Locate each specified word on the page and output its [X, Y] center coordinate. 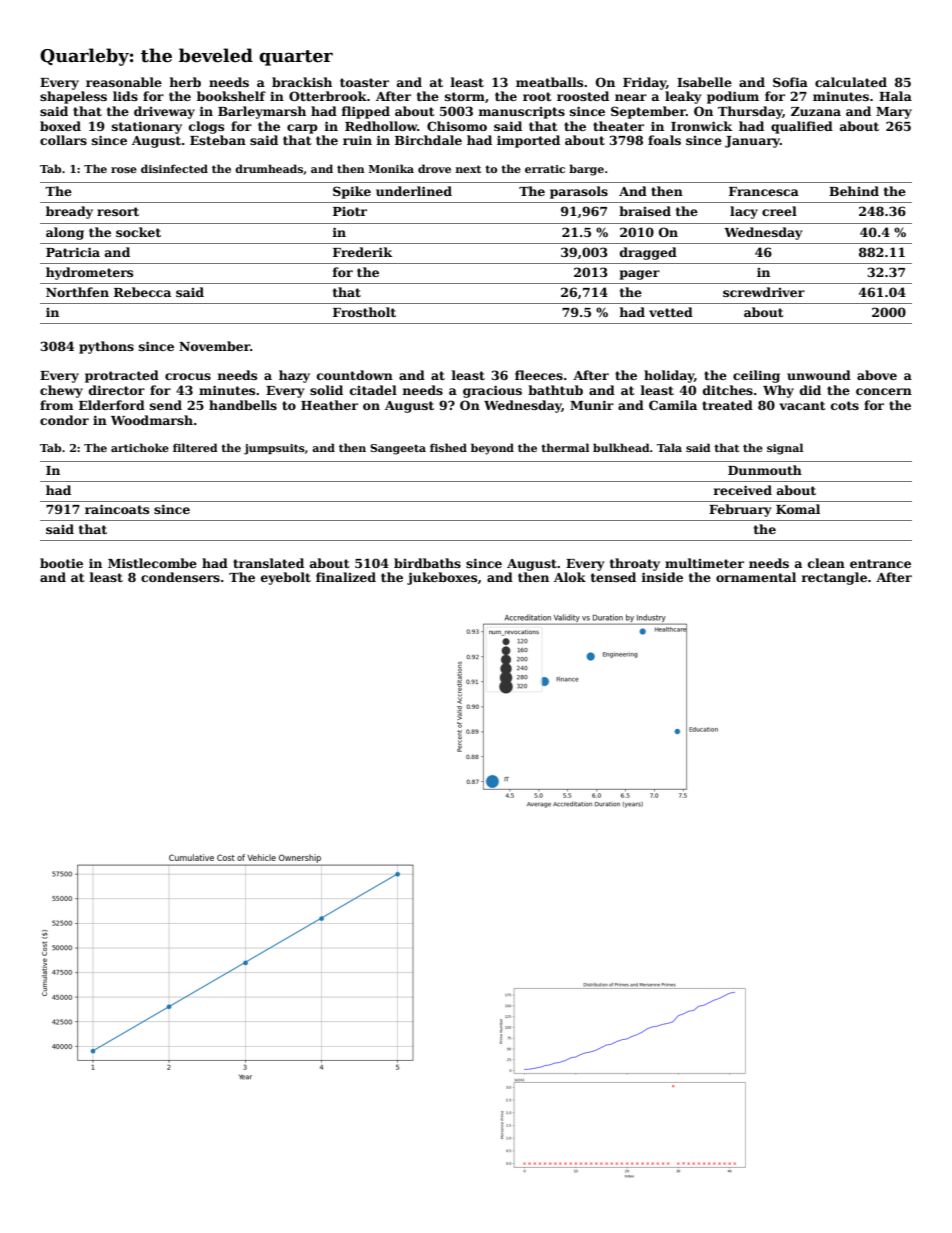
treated [727, 405]
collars [63, 140]
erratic [545, 169]
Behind [854, 191]
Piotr [350, 211]
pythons [106, 347]
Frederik [362, 252]
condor [64, 420]
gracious [492, 391]
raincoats [117, 509]
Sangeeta [398, 449]
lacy [744, 212]
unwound [819, 375]
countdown [355, 375]
